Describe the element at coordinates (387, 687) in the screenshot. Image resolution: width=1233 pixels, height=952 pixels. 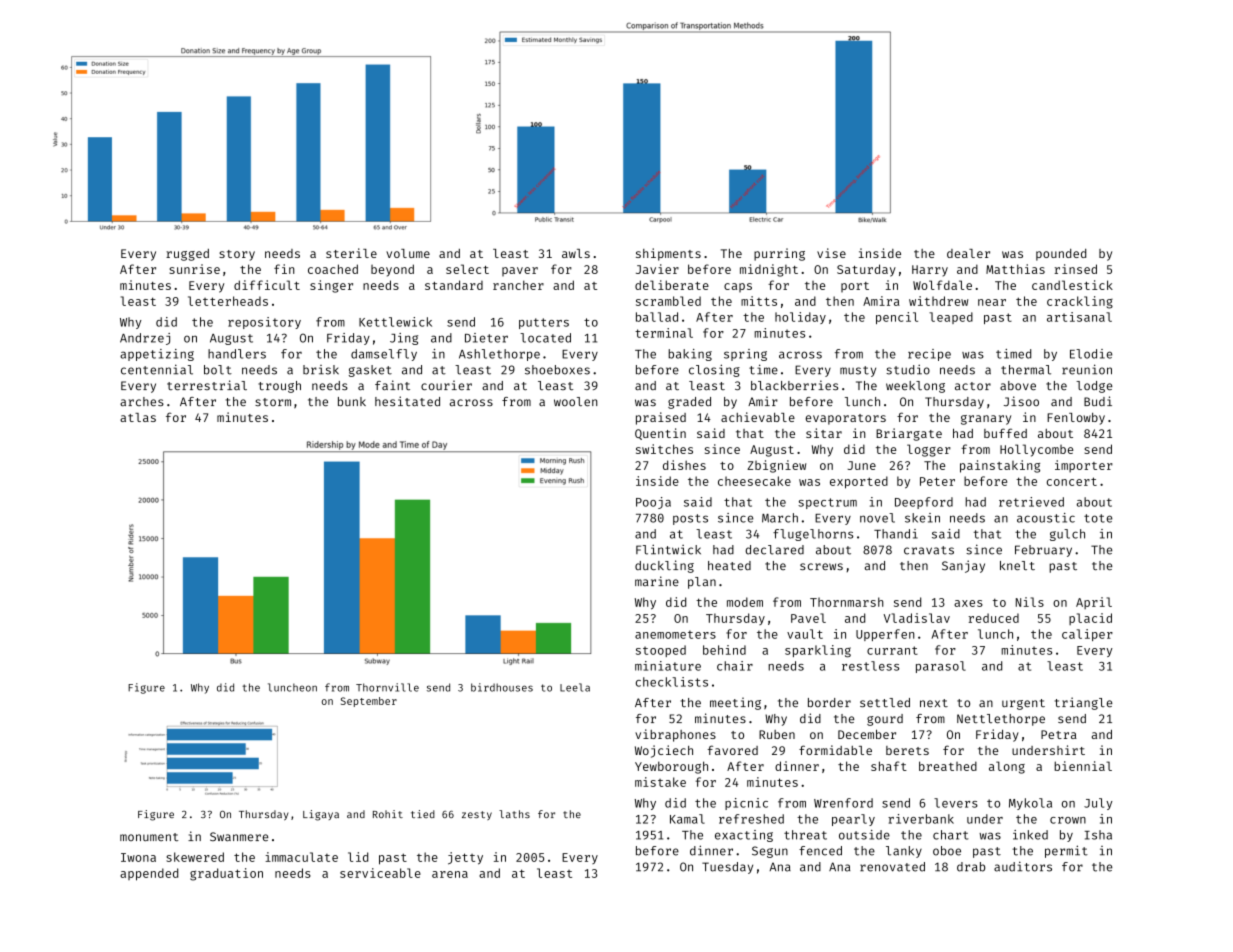
I see `Thornville` at that location.
